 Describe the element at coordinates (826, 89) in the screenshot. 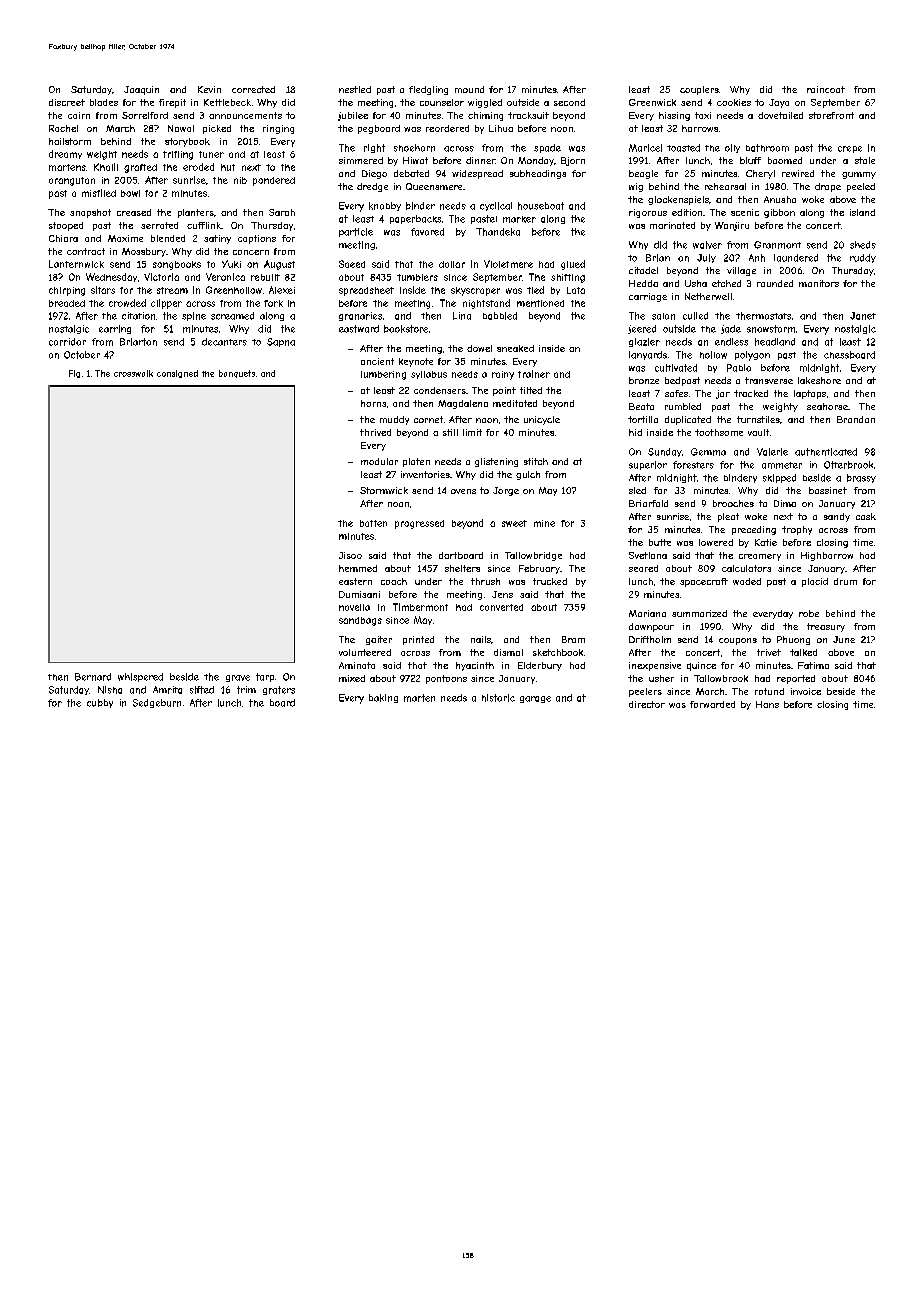

I see `raincoat` at that location.
